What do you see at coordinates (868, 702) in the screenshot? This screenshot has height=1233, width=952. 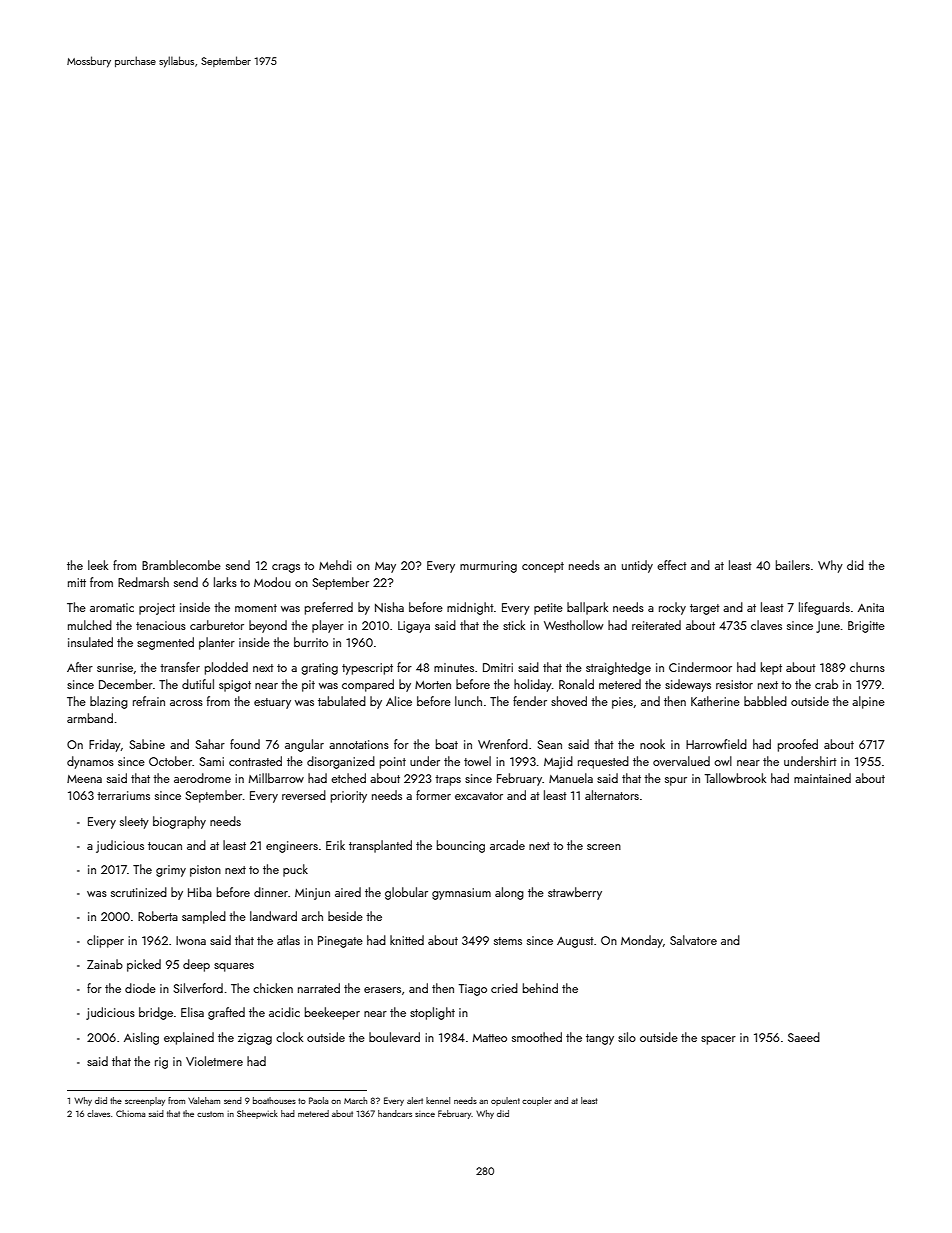 I see `alpine` at bounding box center [868, 702].
